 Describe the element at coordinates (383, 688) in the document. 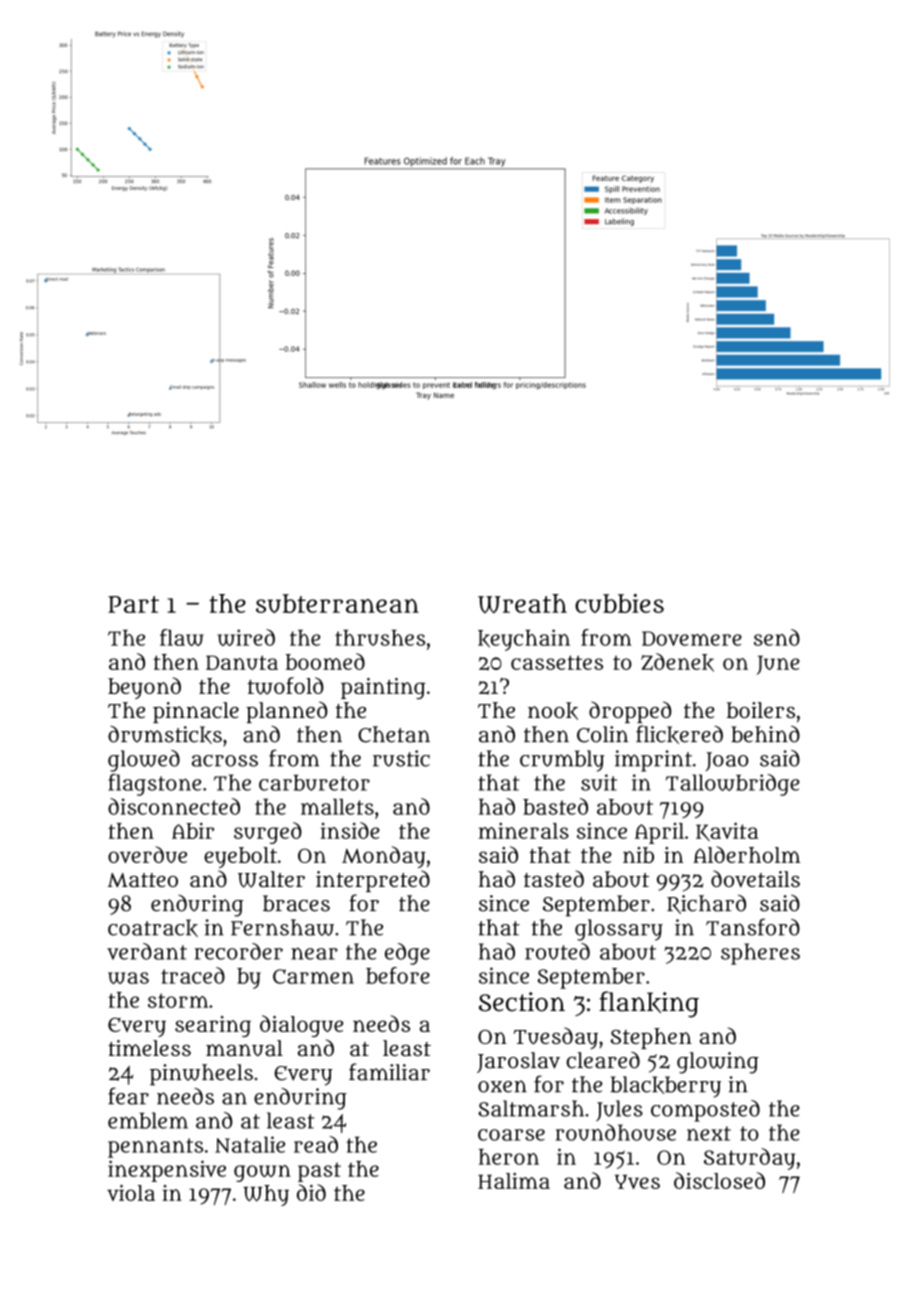

I see `painting` at that location.
